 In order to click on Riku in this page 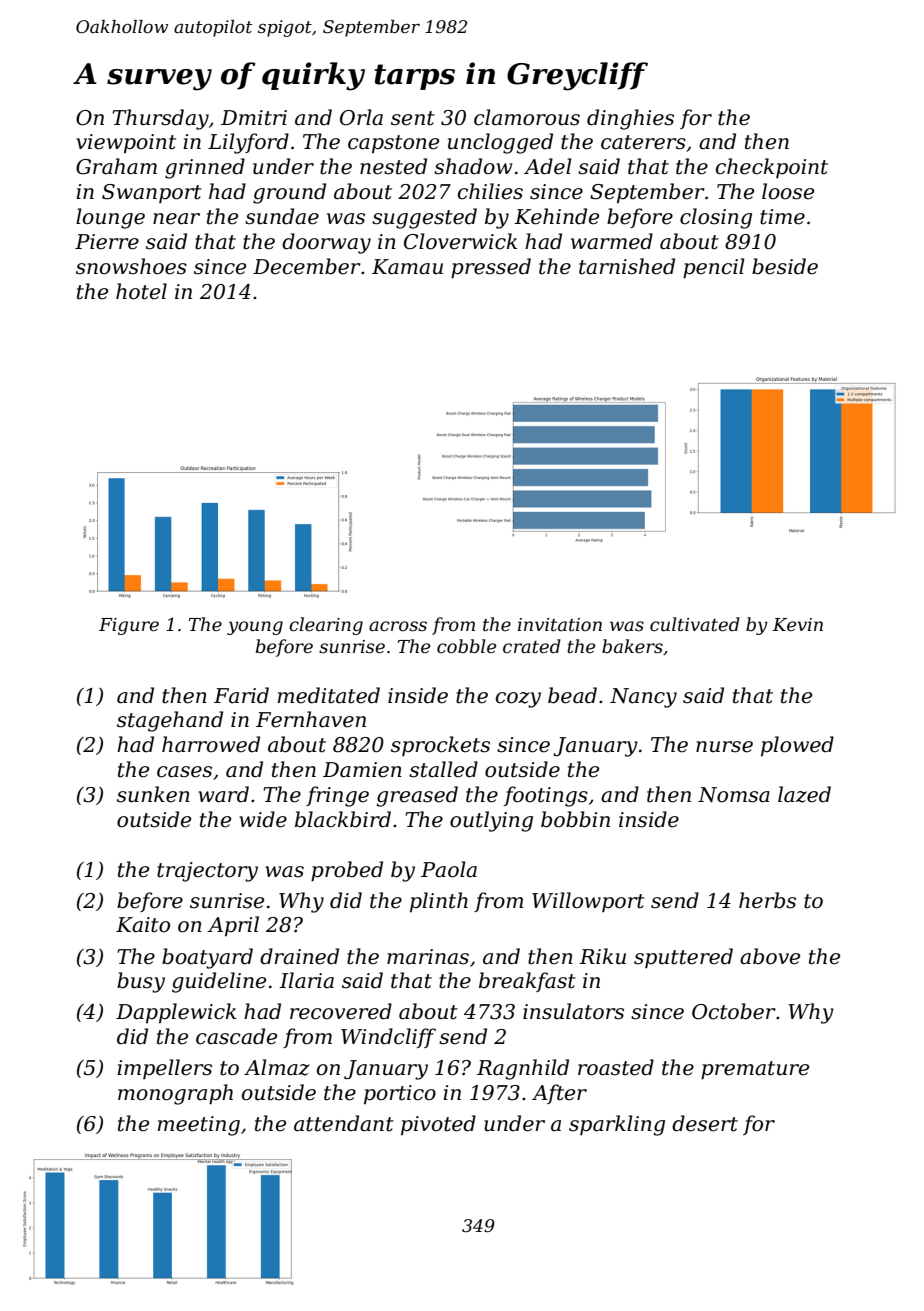, I will do `click(602, 956)`.
